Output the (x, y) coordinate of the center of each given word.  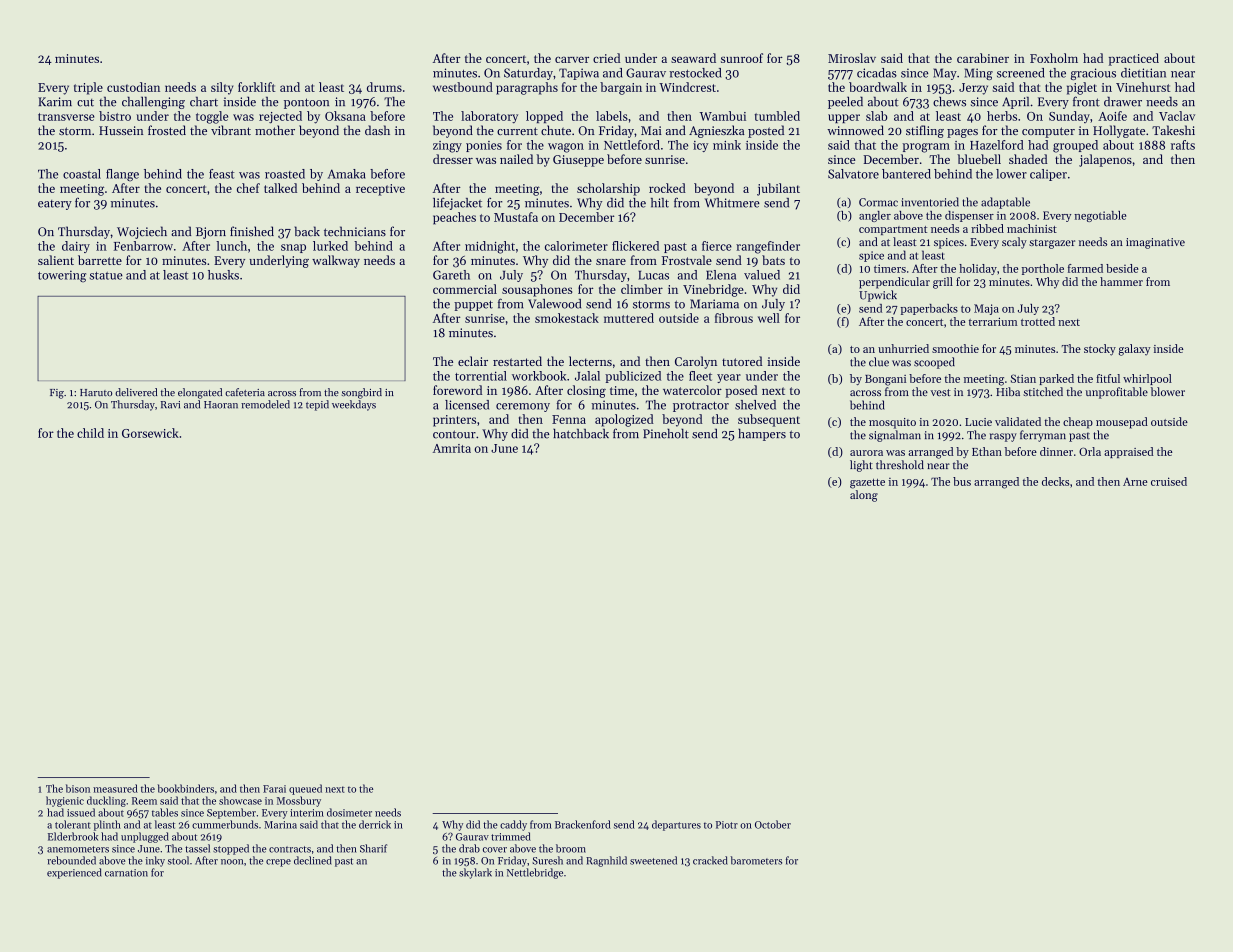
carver (572, 59)
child (90, 433)
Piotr (727, 825)
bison (78, 788)
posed (741, 391)
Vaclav (1177, 116)
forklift (256, 87)
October (773, 824)
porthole (1043, 269)
